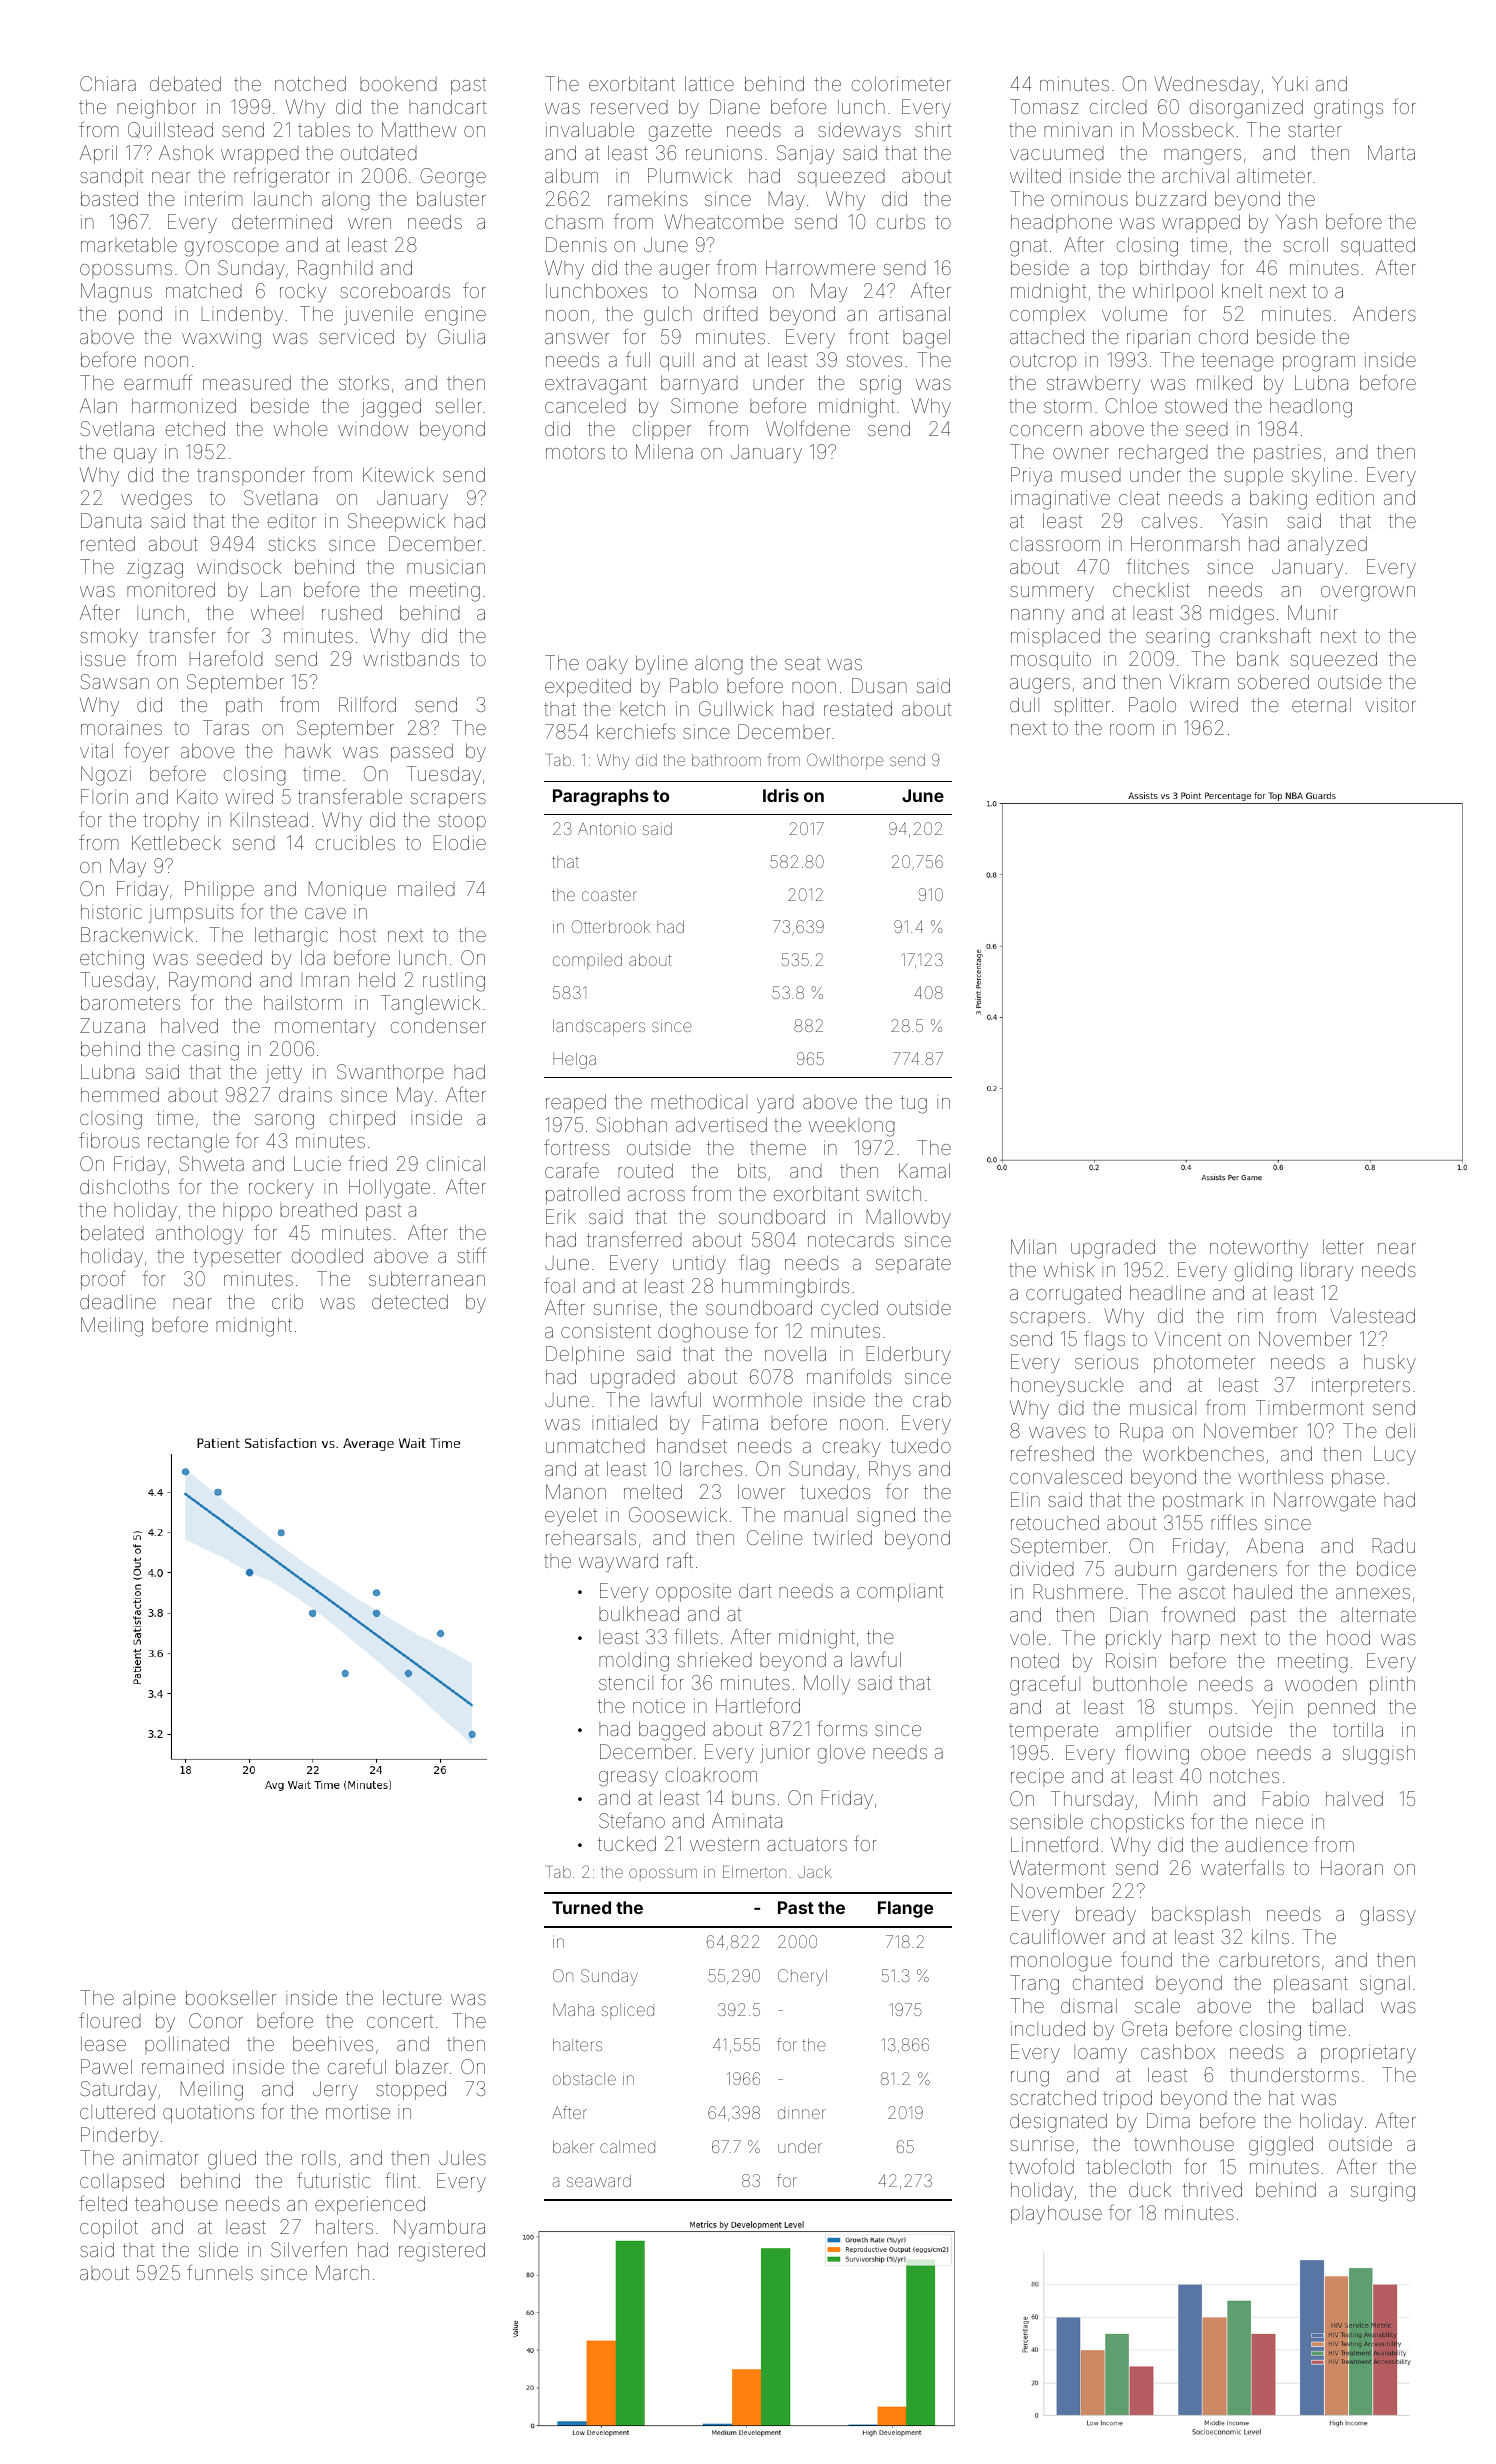  Describe the element at coordinates (303, 292) in the screenshot. I see `rocky` at that location.
